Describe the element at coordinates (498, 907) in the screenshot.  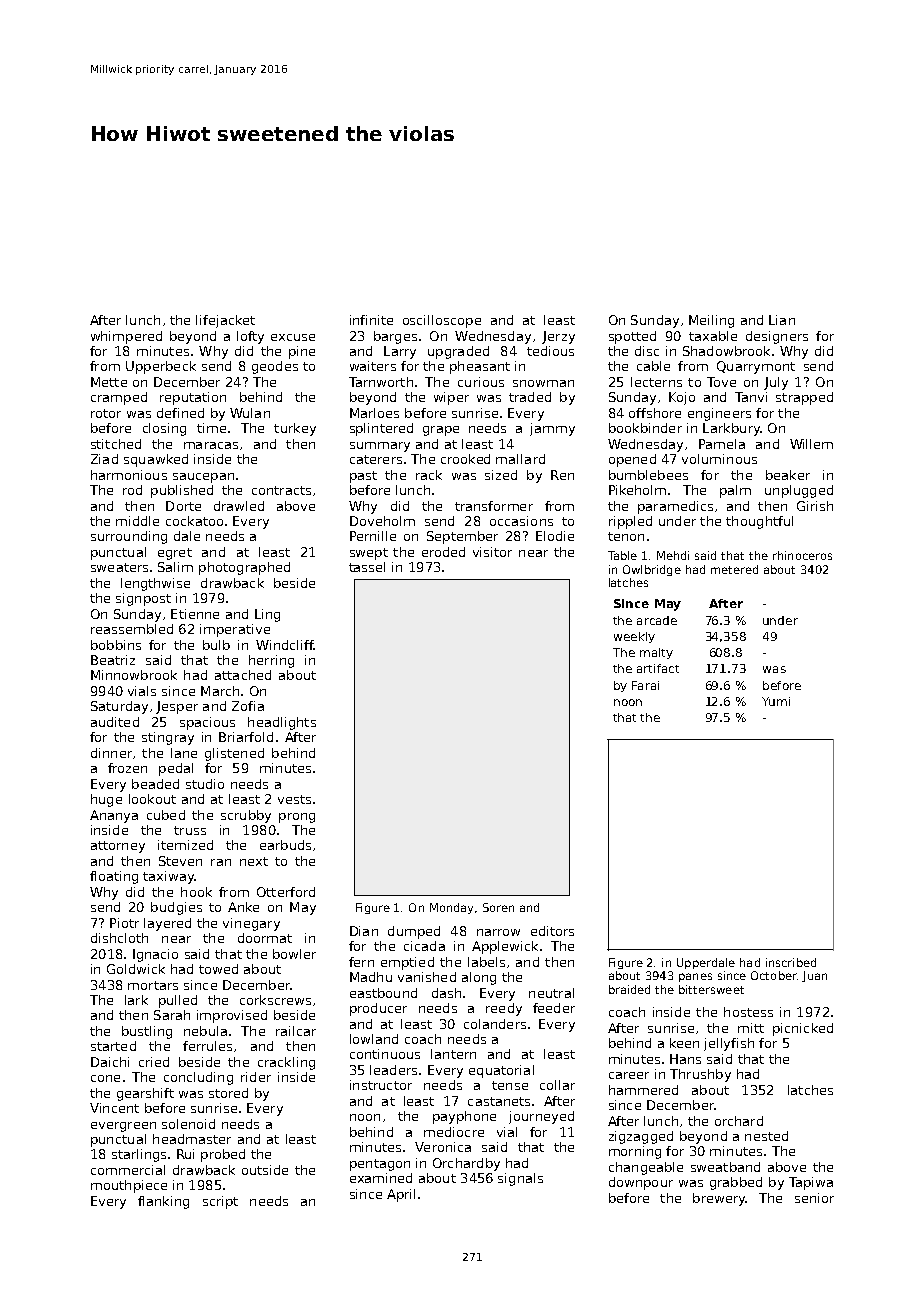
I see `Soren` at that location.
